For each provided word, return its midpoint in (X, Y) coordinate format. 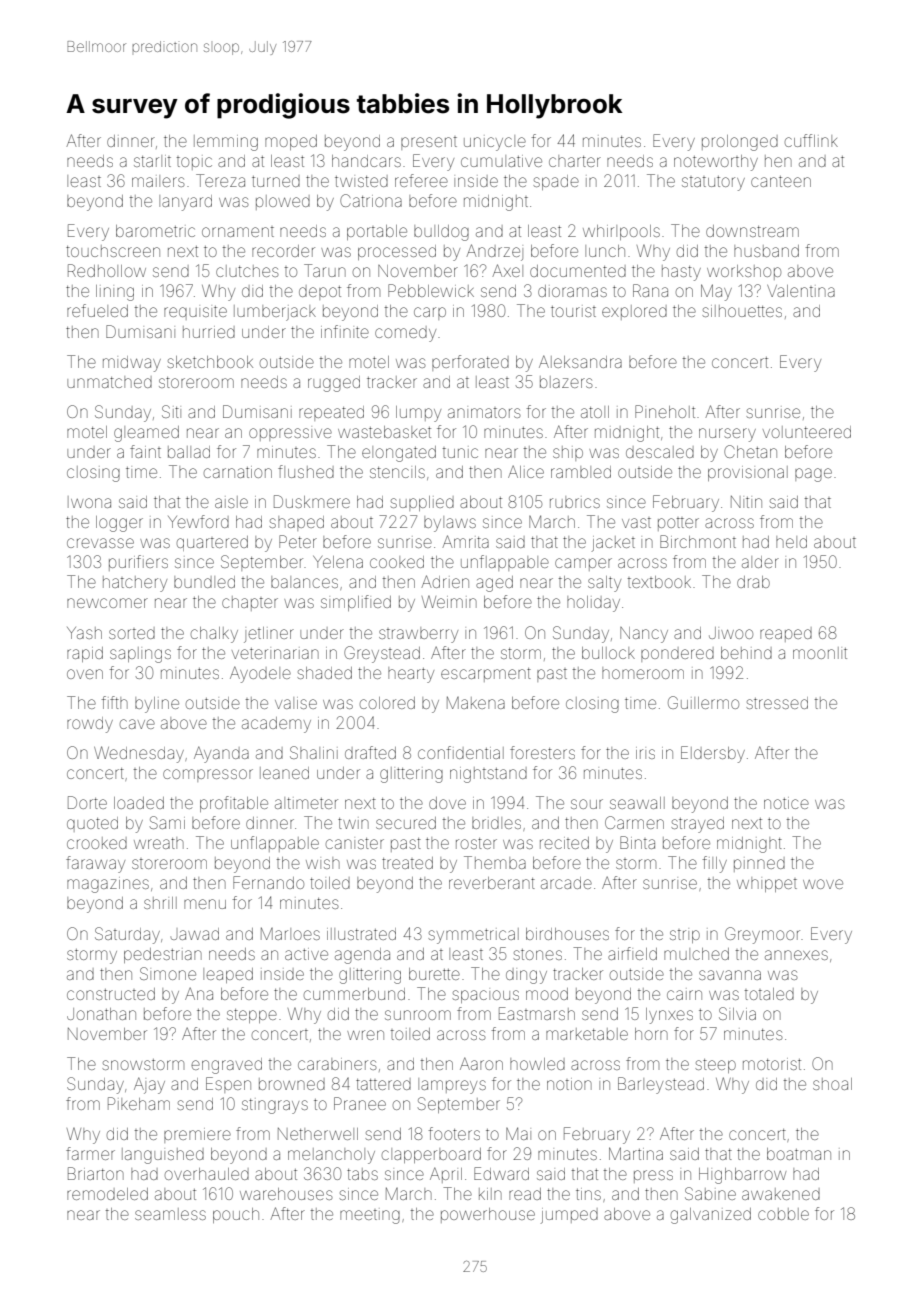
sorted (132, 633)
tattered (383, 1084)
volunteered (807, 432)
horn (651, 1034)
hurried (209, 332)
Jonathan (101, 1014)
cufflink (811, 140)
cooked (397, 562)
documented (578, 271)
